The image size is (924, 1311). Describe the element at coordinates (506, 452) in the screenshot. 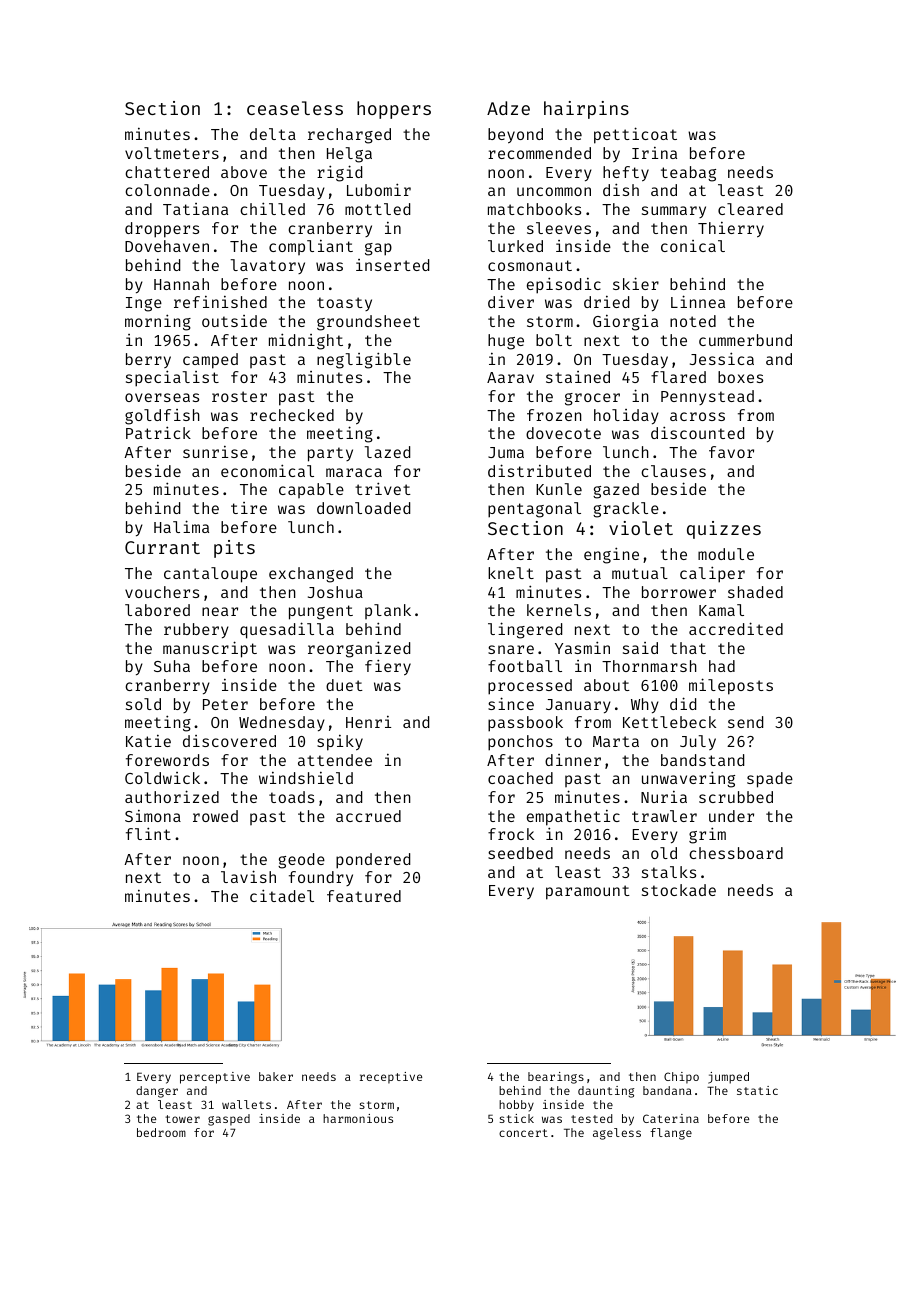

I see `Juma` at that location.
